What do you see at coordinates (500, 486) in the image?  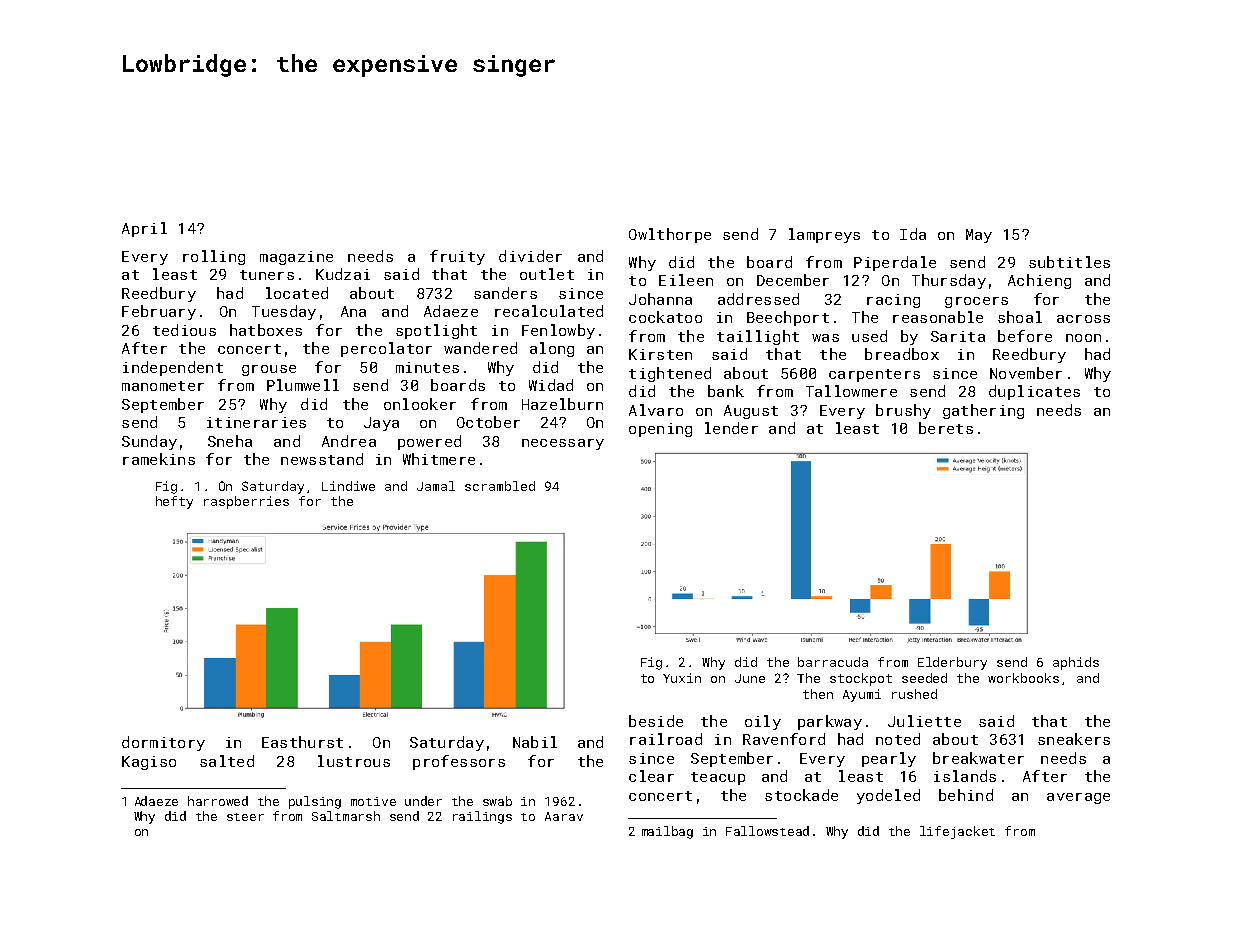 I see `scrambled` at bounding box center [500, 486].
